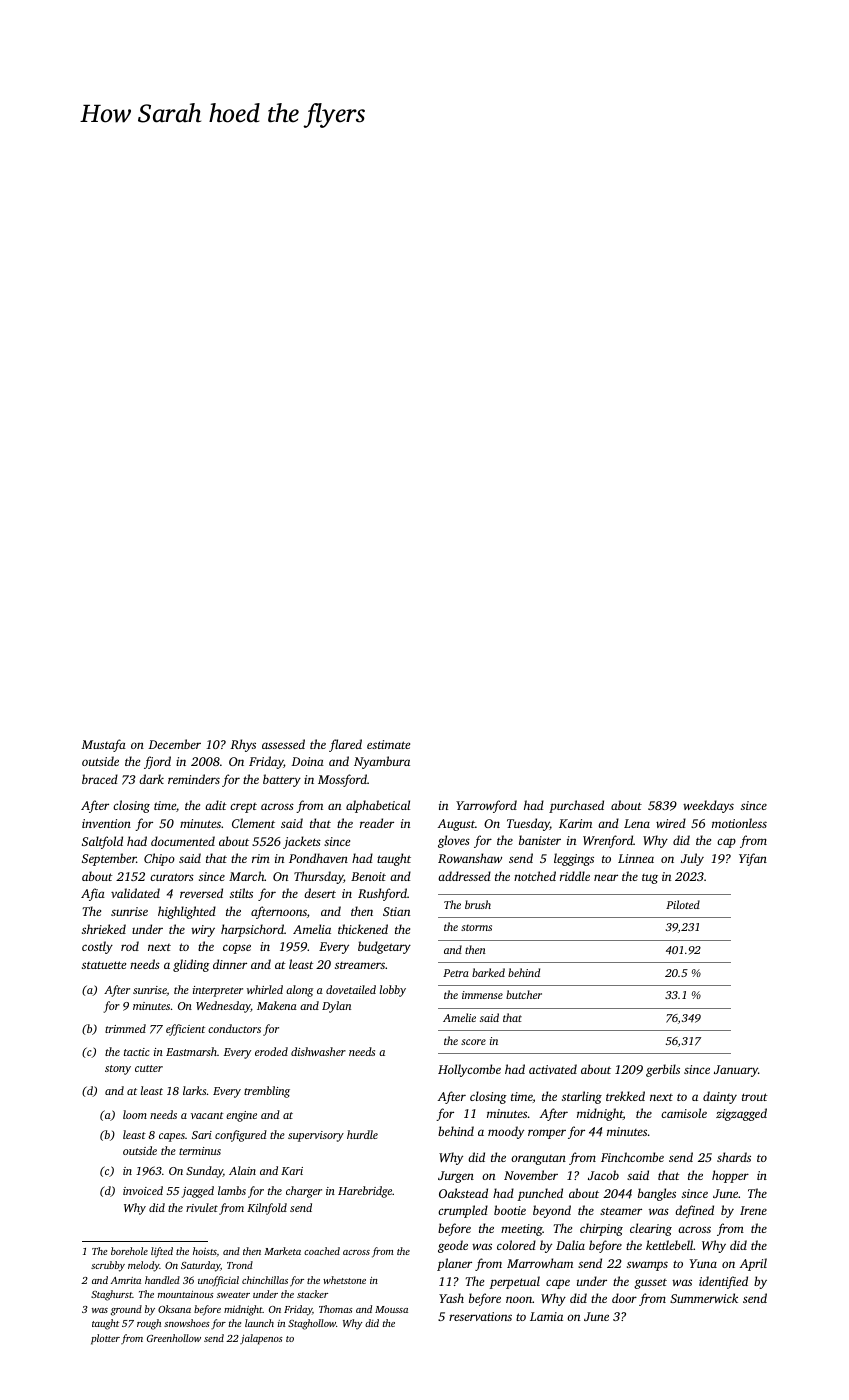 This screenshot has height=1400, width=849. Describe the element at coordinates (708, 806) in the screenshot. I see `weekdays` at that location.
